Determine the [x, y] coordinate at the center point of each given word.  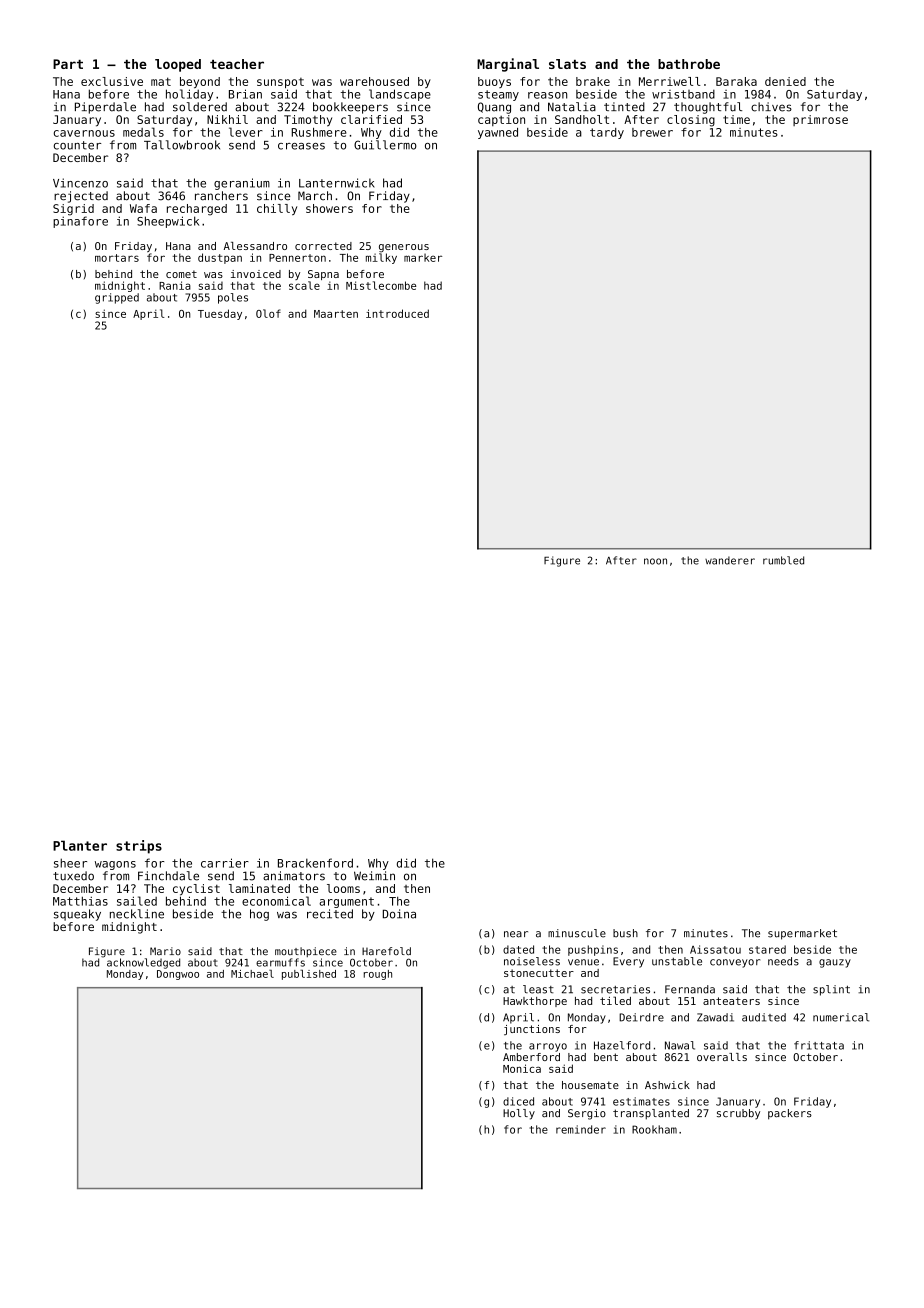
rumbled [783, 560]
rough [378, 975]
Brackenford [315, 863]
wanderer [730, 560]
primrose [820, 120]
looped [178, 65]
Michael [252, 974]
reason [547, 95]
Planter [80, 845]
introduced [397, 313]
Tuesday [220, 314]
